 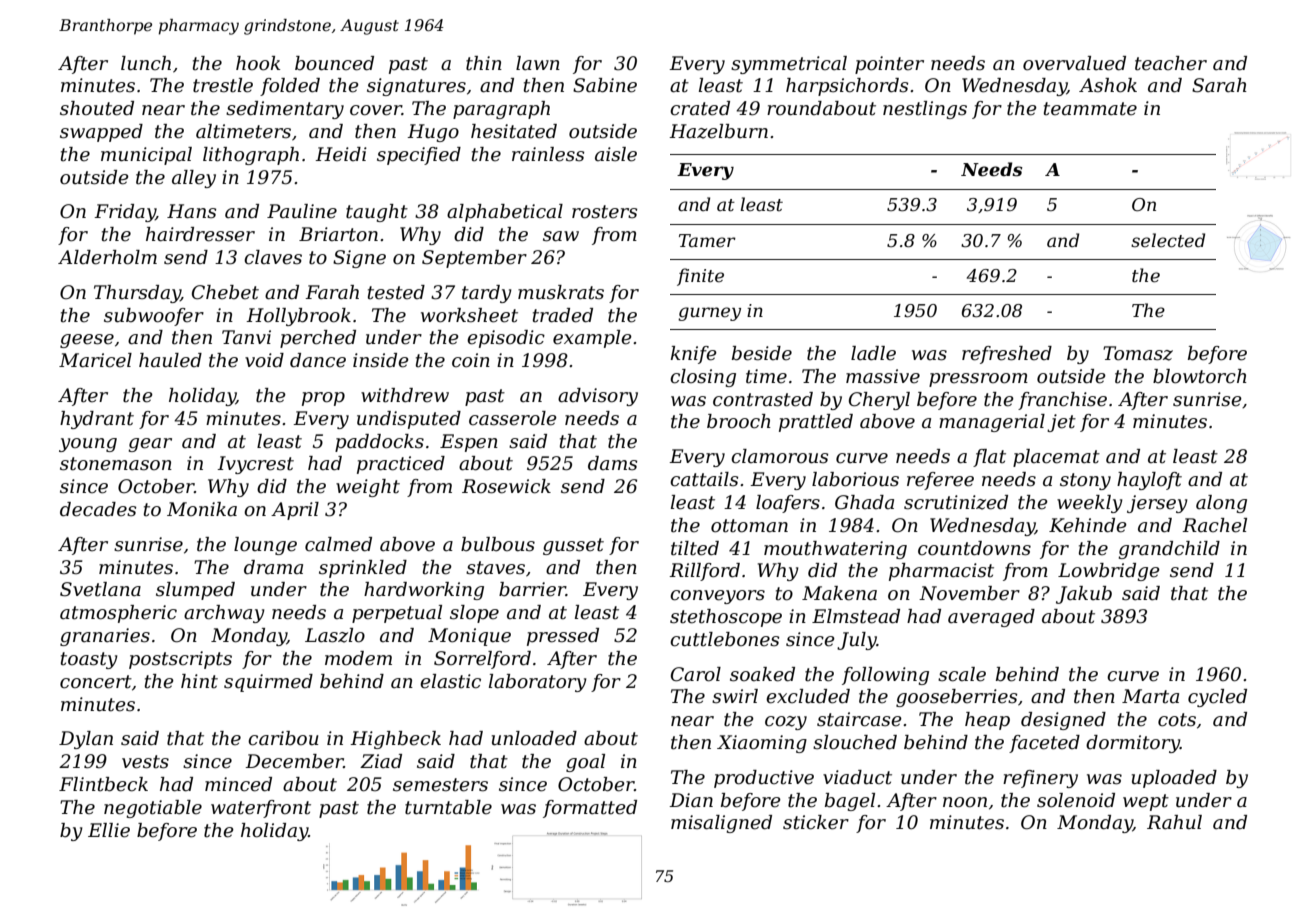 I want to click on symmetrical, so click(x=789, y=65).
